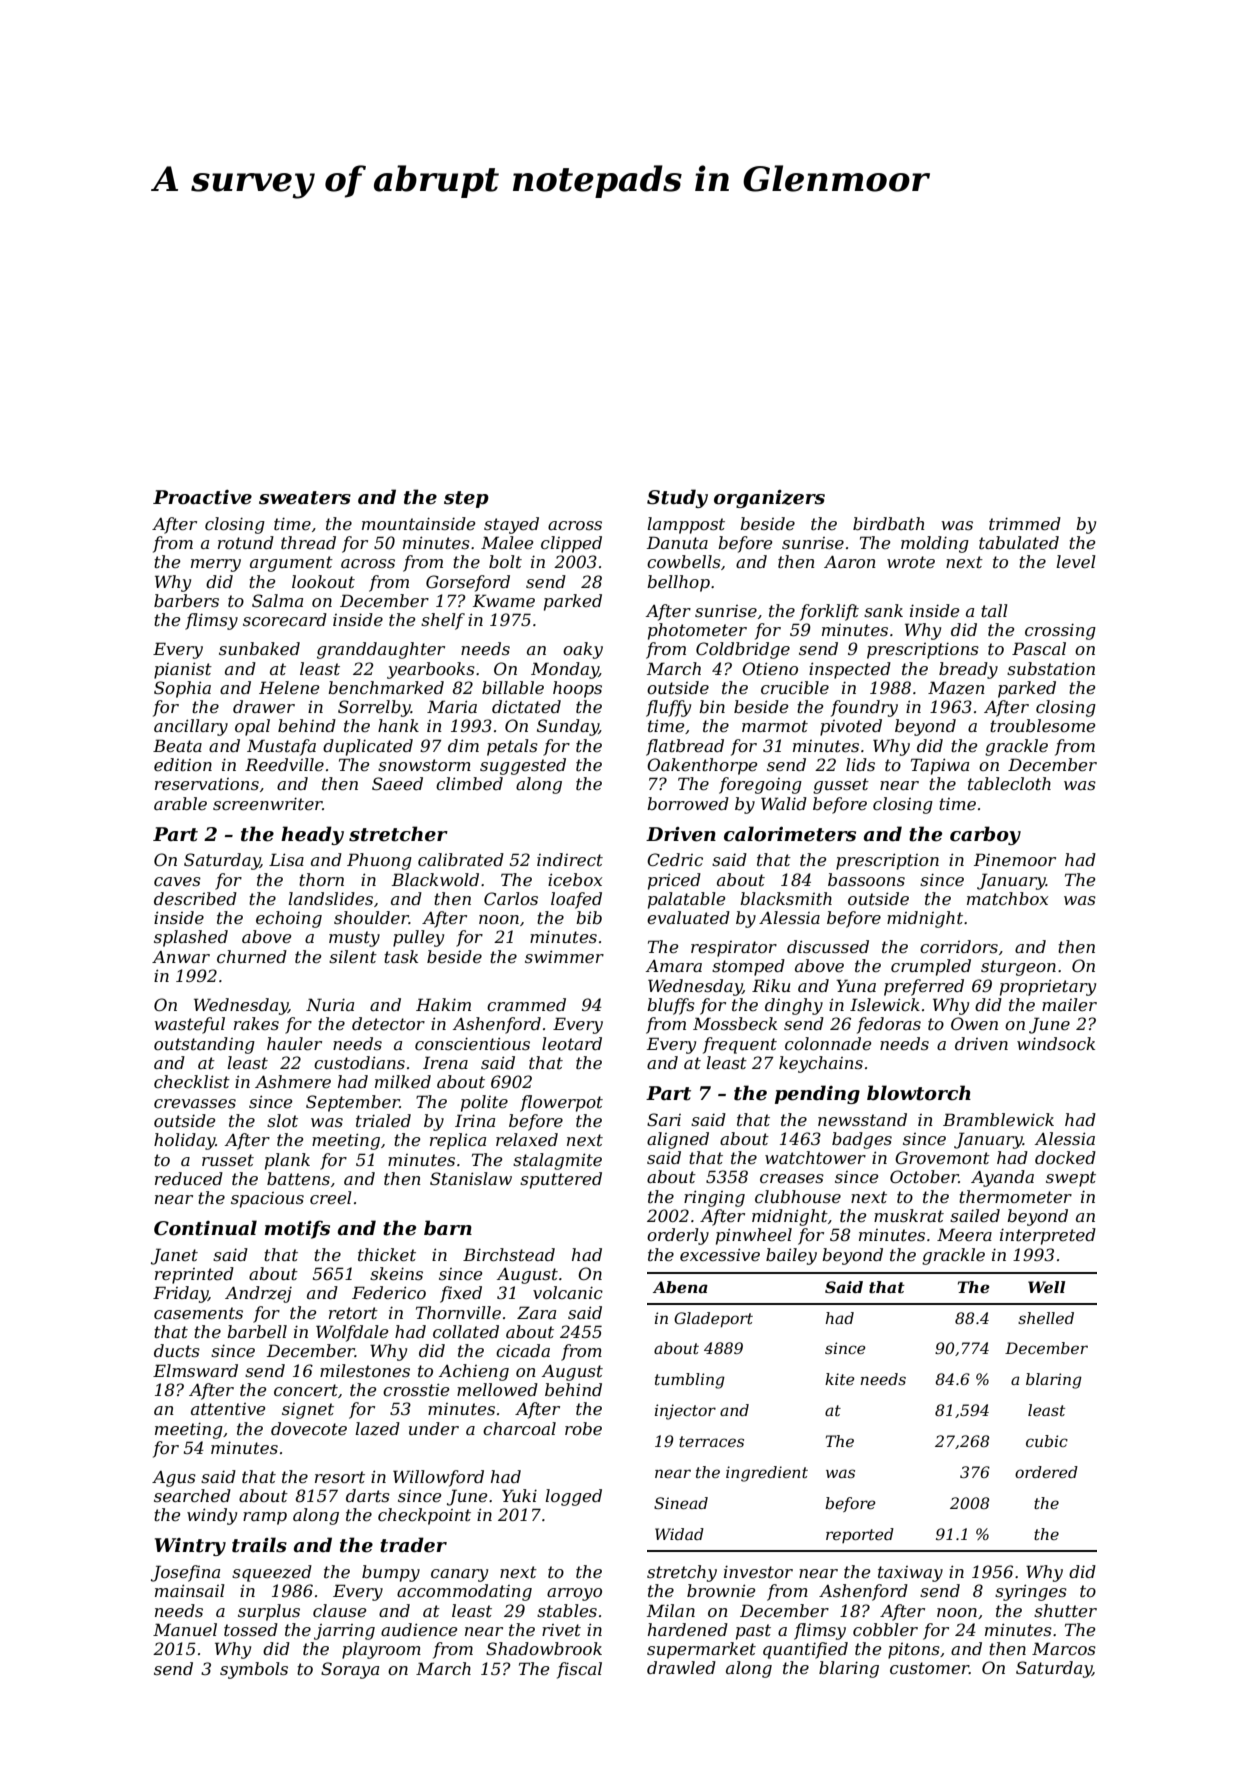  Describe the element at coordinates (685, 747) in the document. I see `flatbread` at that location.
